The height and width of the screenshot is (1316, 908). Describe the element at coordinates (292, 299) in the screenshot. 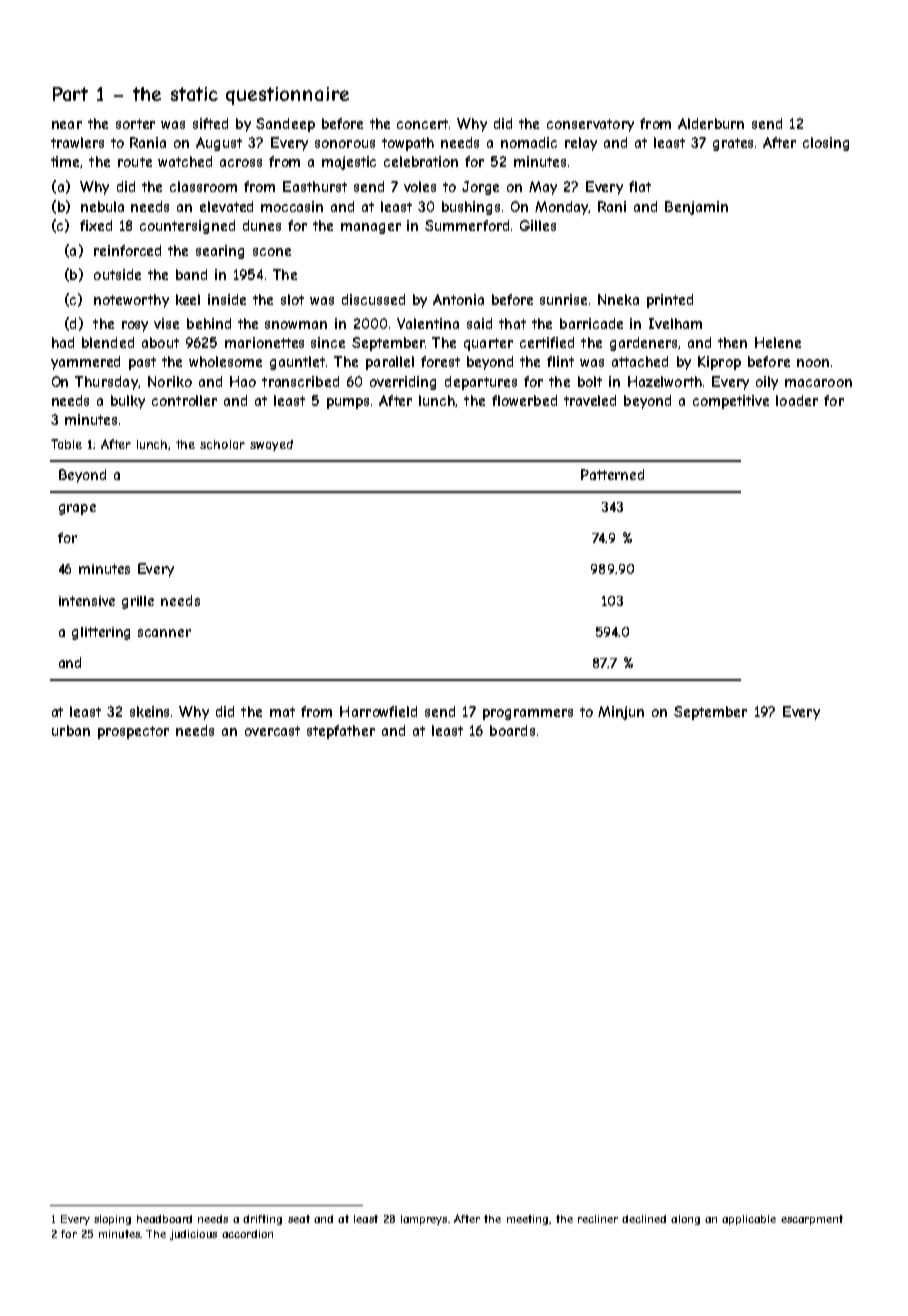

I see `slot` at that location.
